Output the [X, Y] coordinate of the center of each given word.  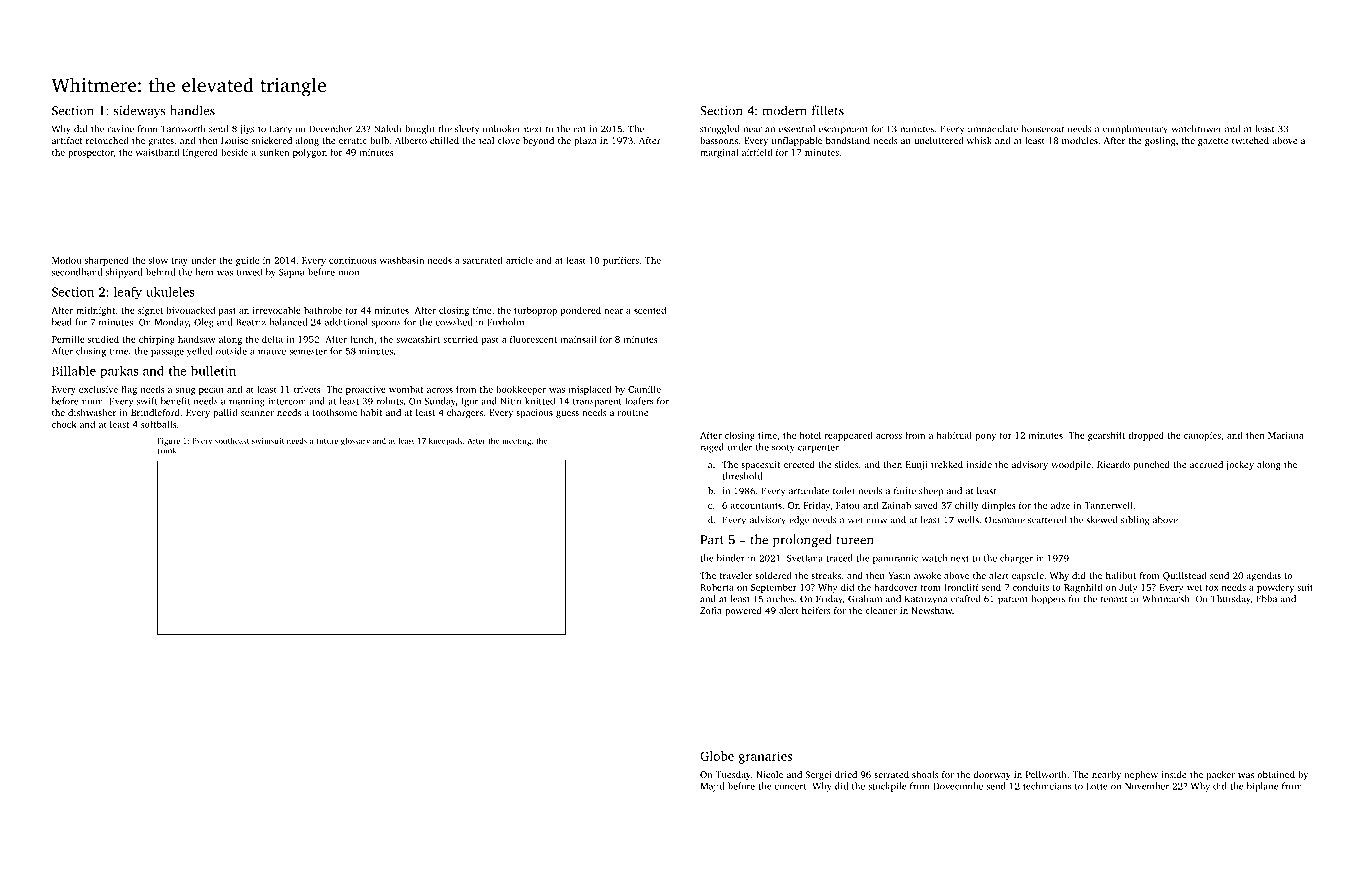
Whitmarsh [1165, 599]
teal [486, 140]
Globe [717, 756]
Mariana [1285, 435]
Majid [712, 787]
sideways [140, 111]
